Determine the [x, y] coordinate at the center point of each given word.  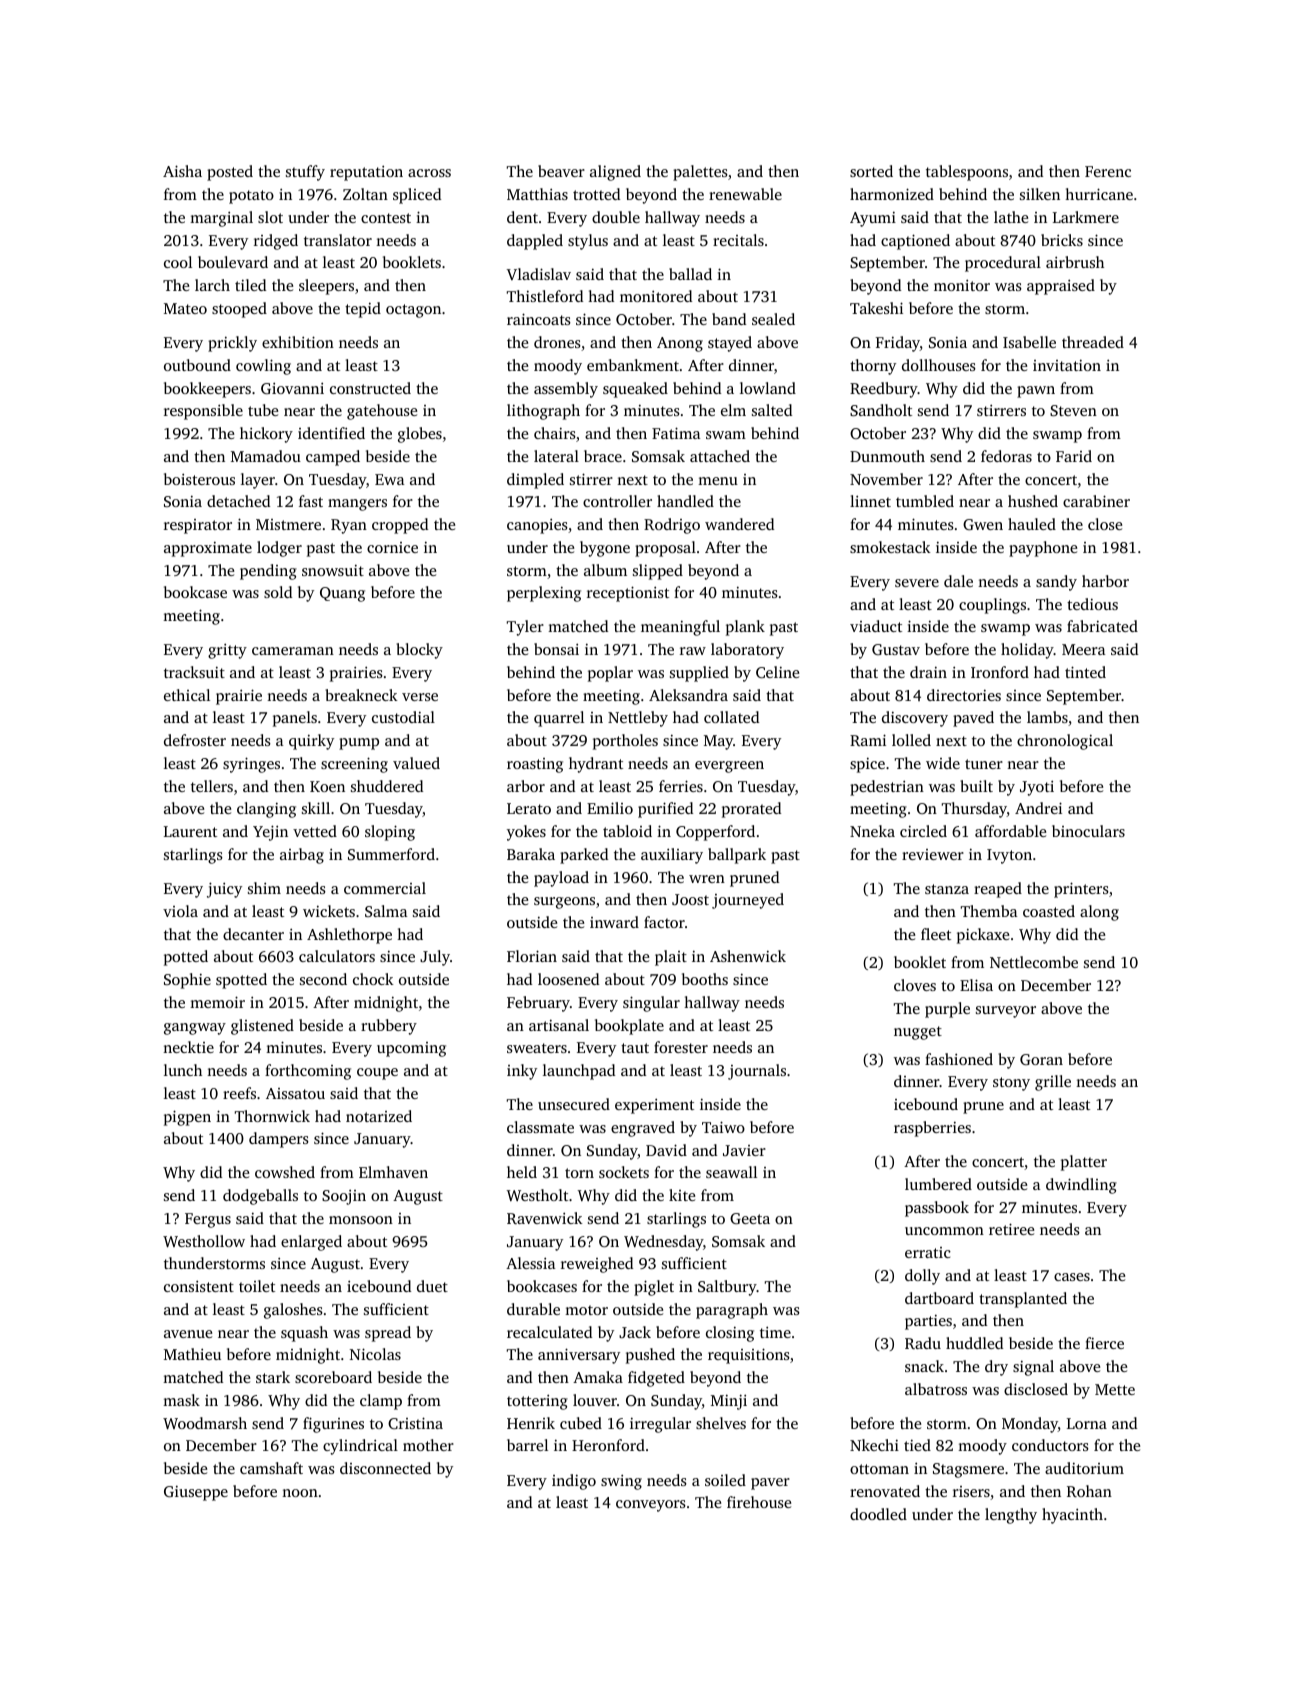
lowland [768, 388]
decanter [253, 934]
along [1099, 913]
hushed [1033, 501]
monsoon [361, 1220]
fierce [1104, 1343]
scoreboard [333, 1377]
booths [705, 979]
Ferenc [1108, 171]
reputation [366, 173]
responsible [203, 412]
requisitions [749, 1356]
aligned [615, 173]
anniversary [579, 1356]
